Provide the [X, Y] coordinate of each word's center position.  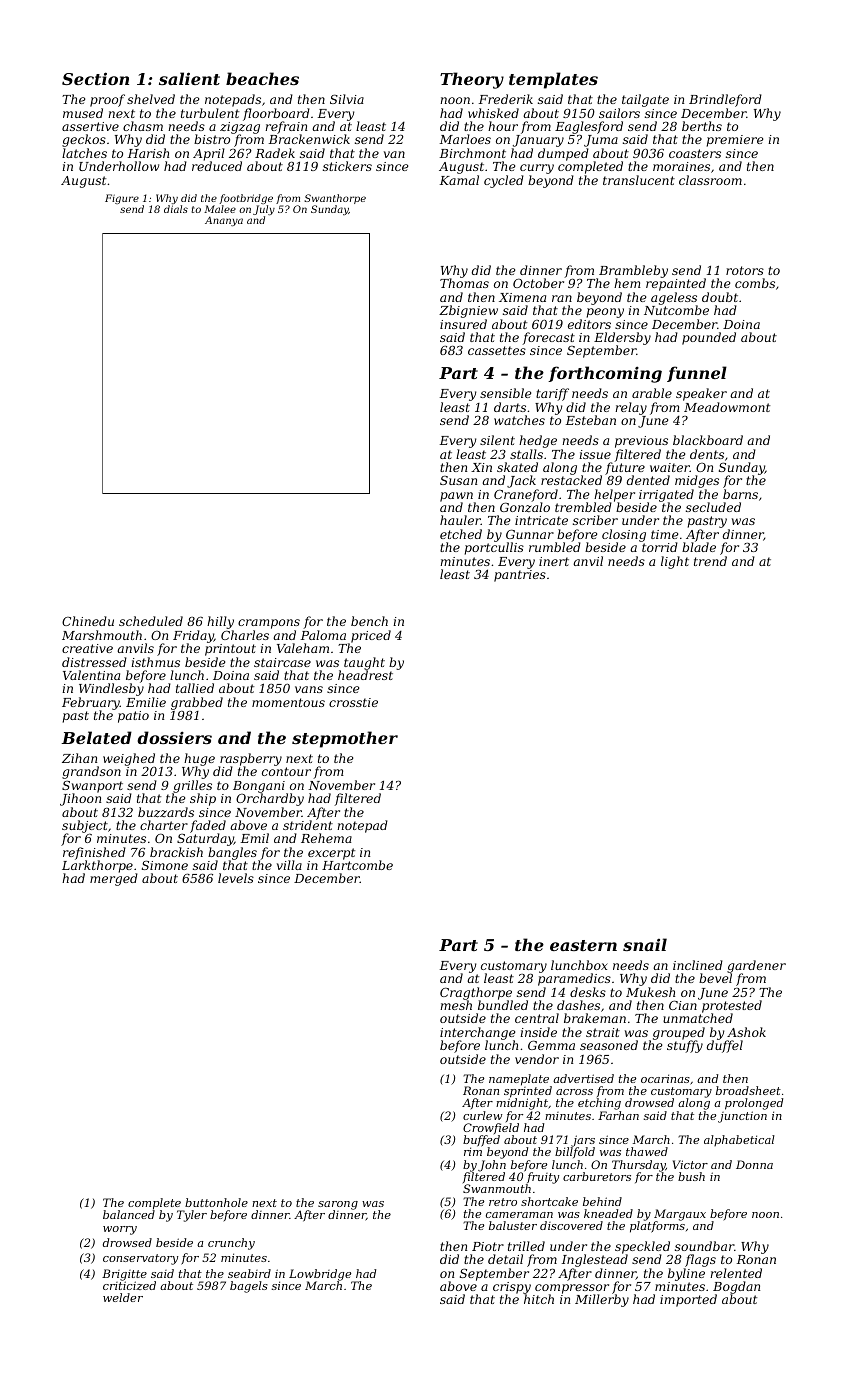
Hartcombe [357, 865]
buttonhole [216, 1202]
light [675, 562]
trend [710, 561]
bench [369, 621]
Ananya [224, 221]
